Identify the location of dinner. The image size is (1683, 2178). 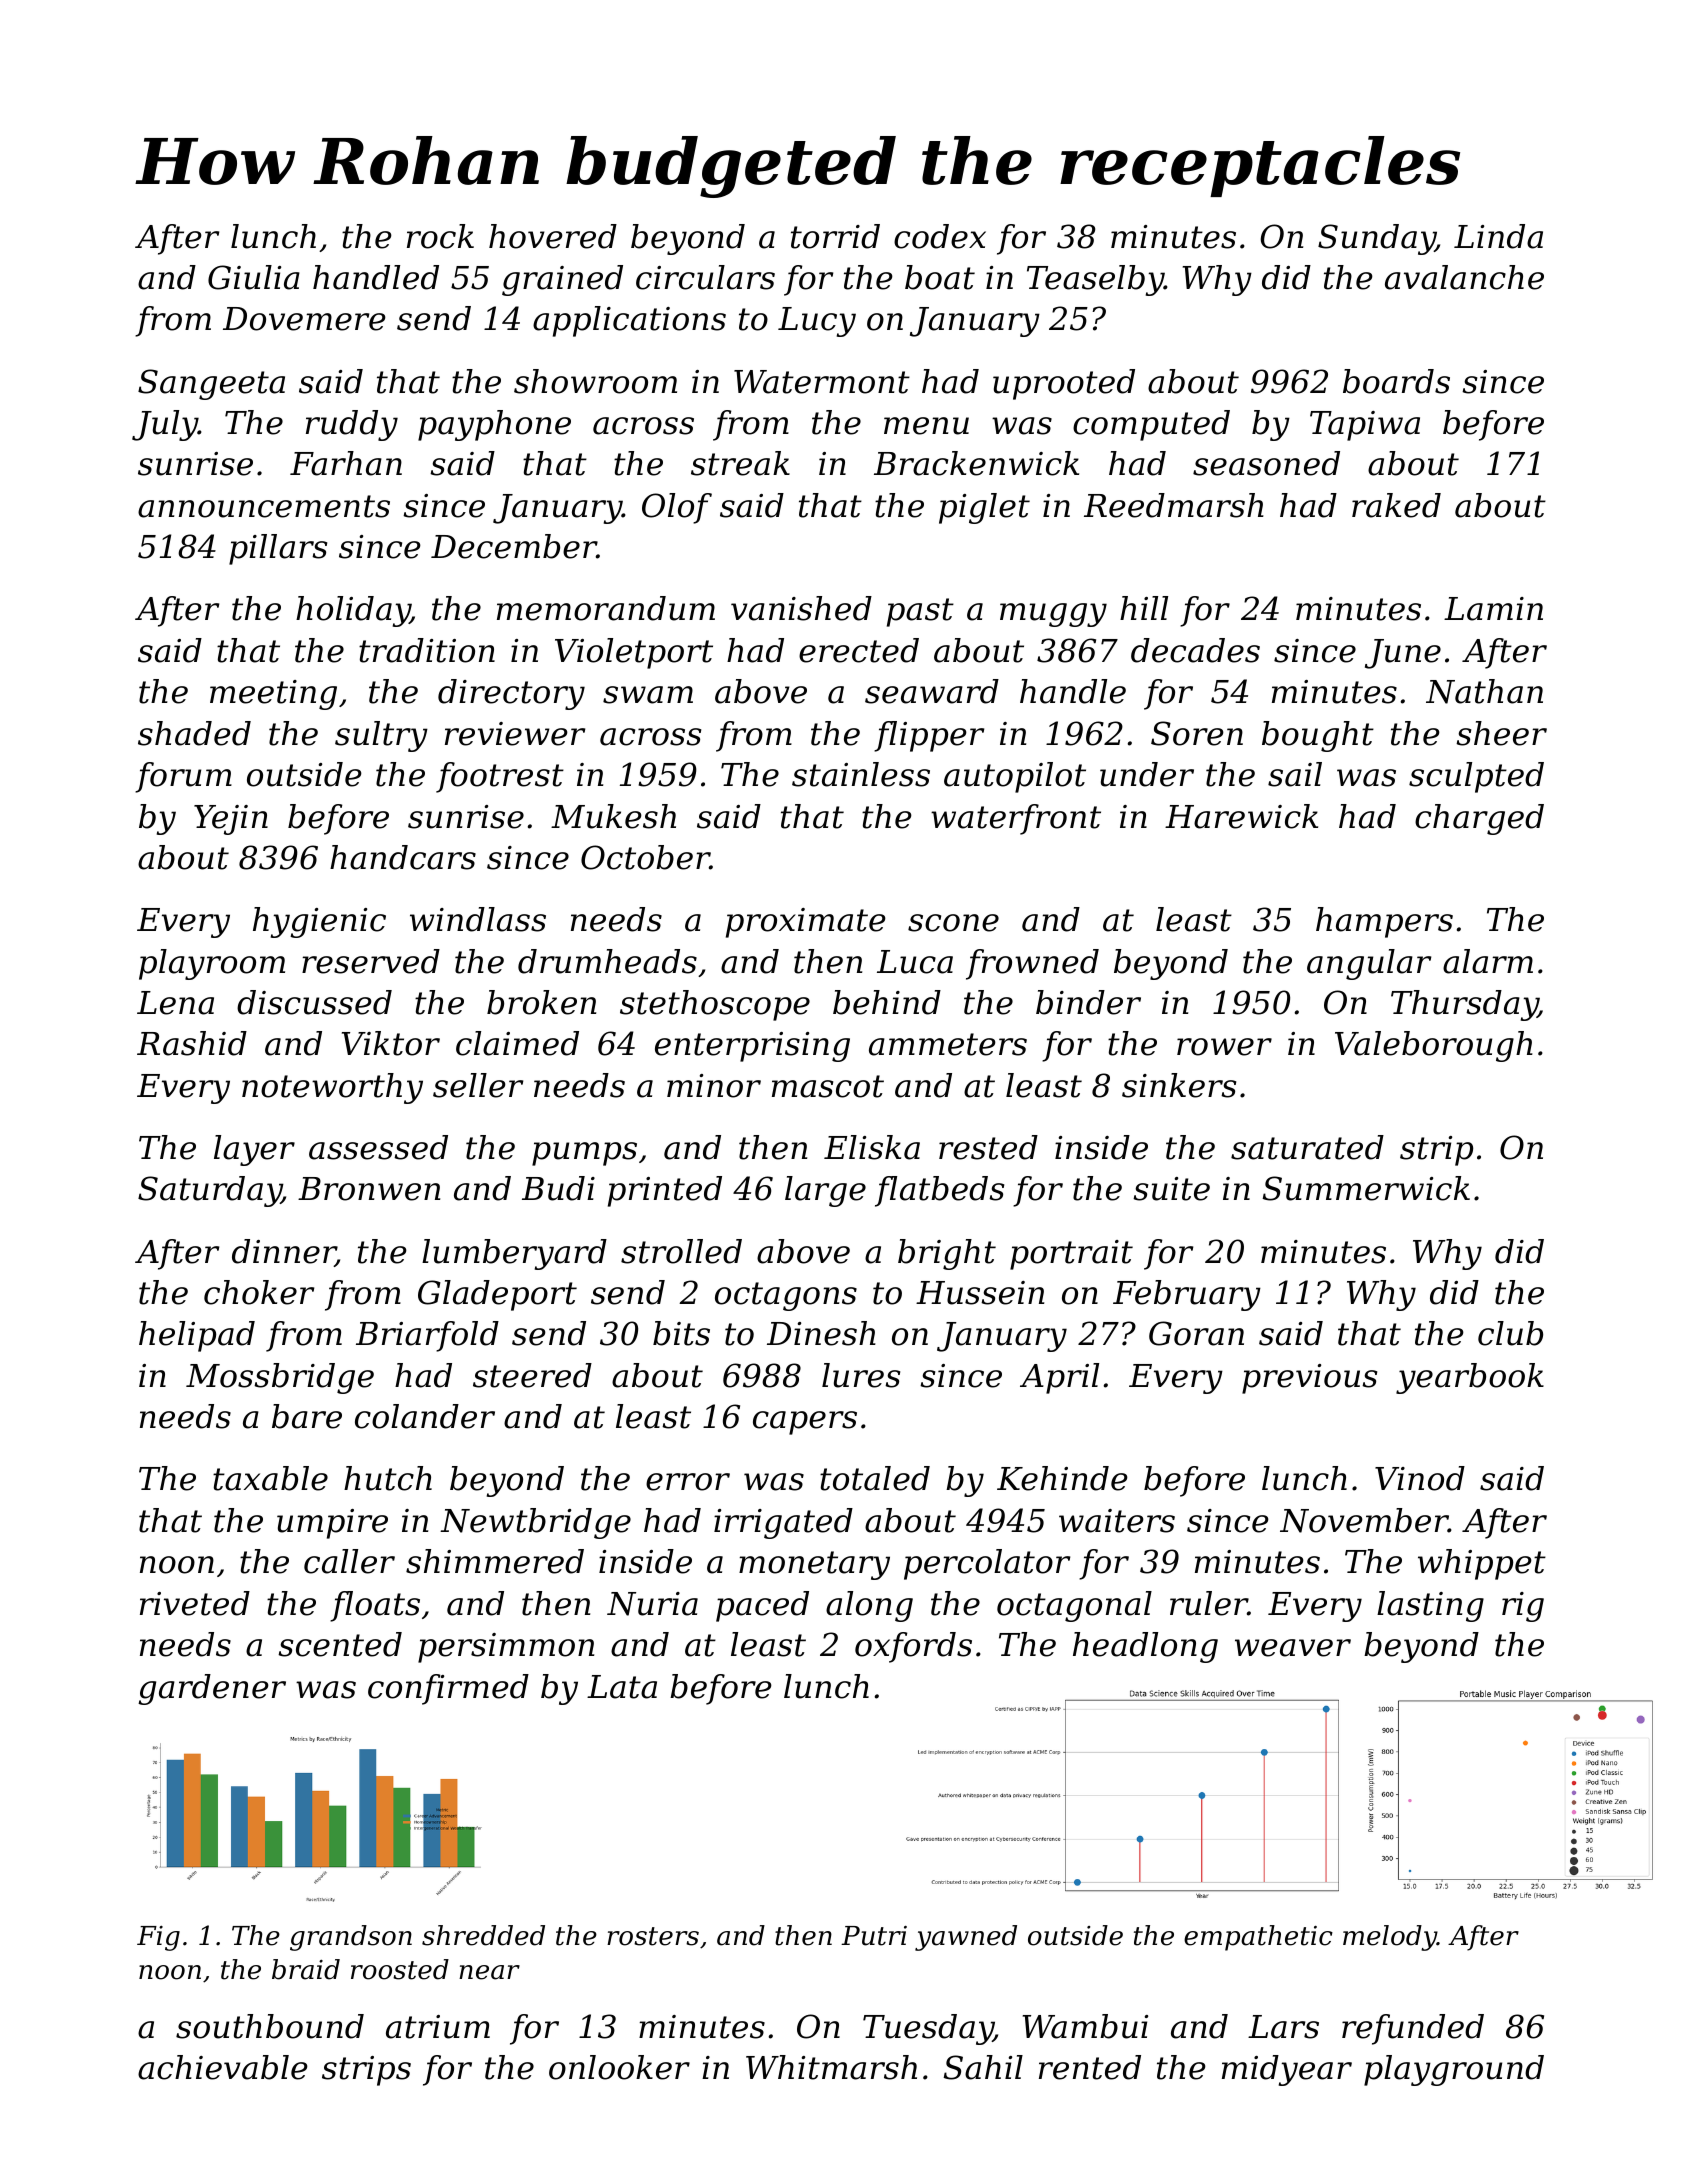
(284, 1252).
